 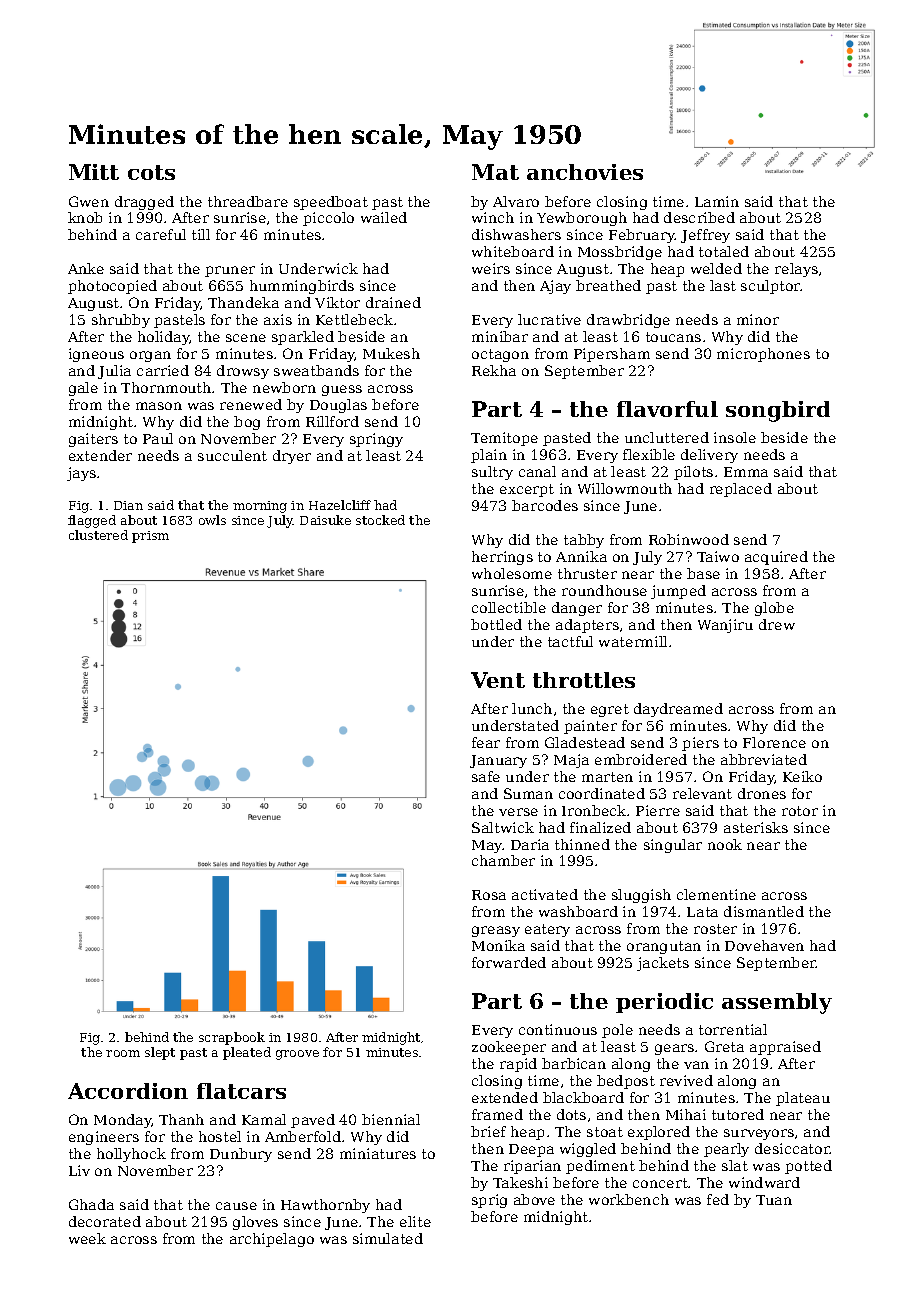 I want to click on Tuan, so click(x=774, y=1200).
